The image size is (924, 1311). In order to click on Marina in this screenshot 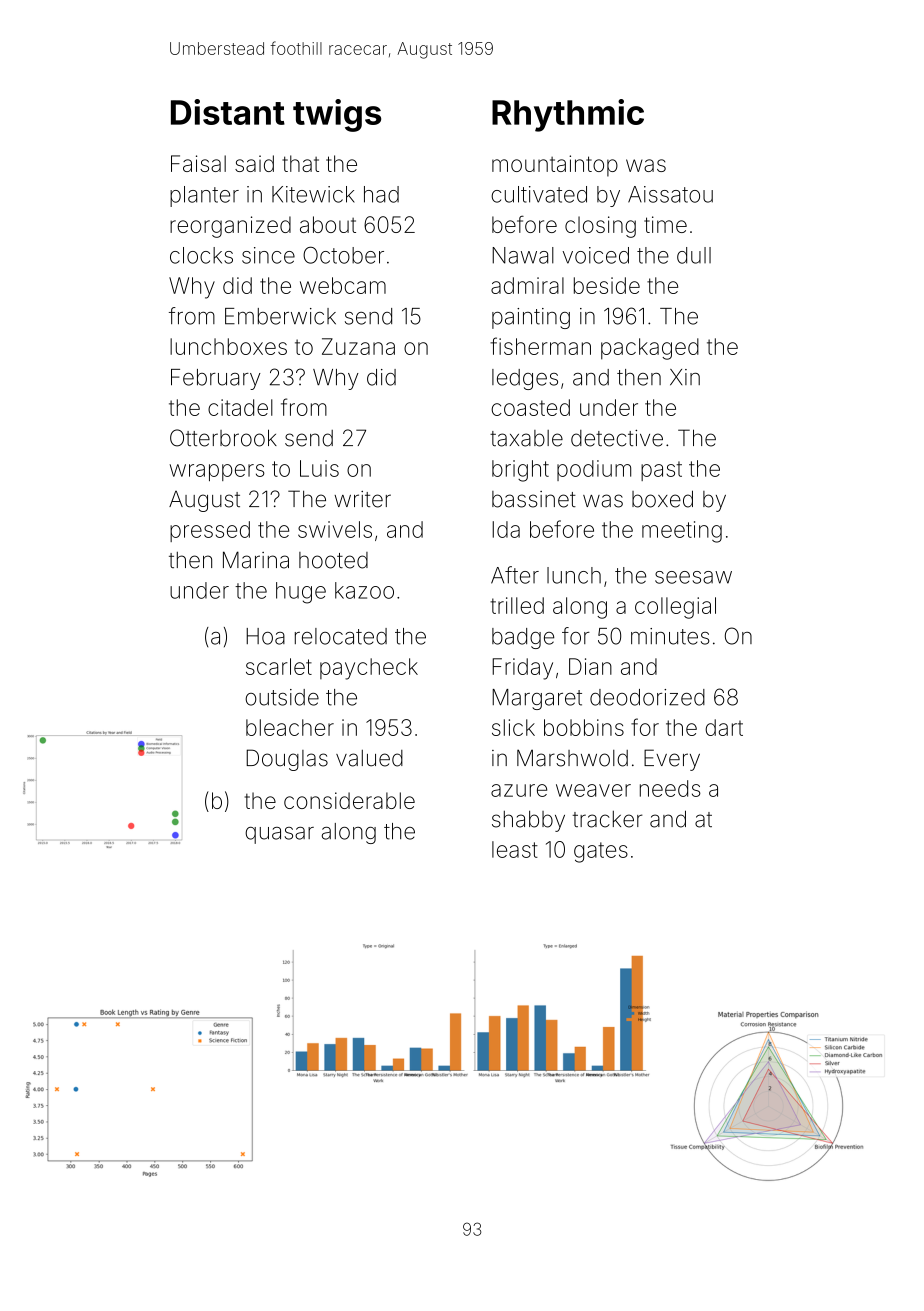, I will do `click(256, 560)`.
